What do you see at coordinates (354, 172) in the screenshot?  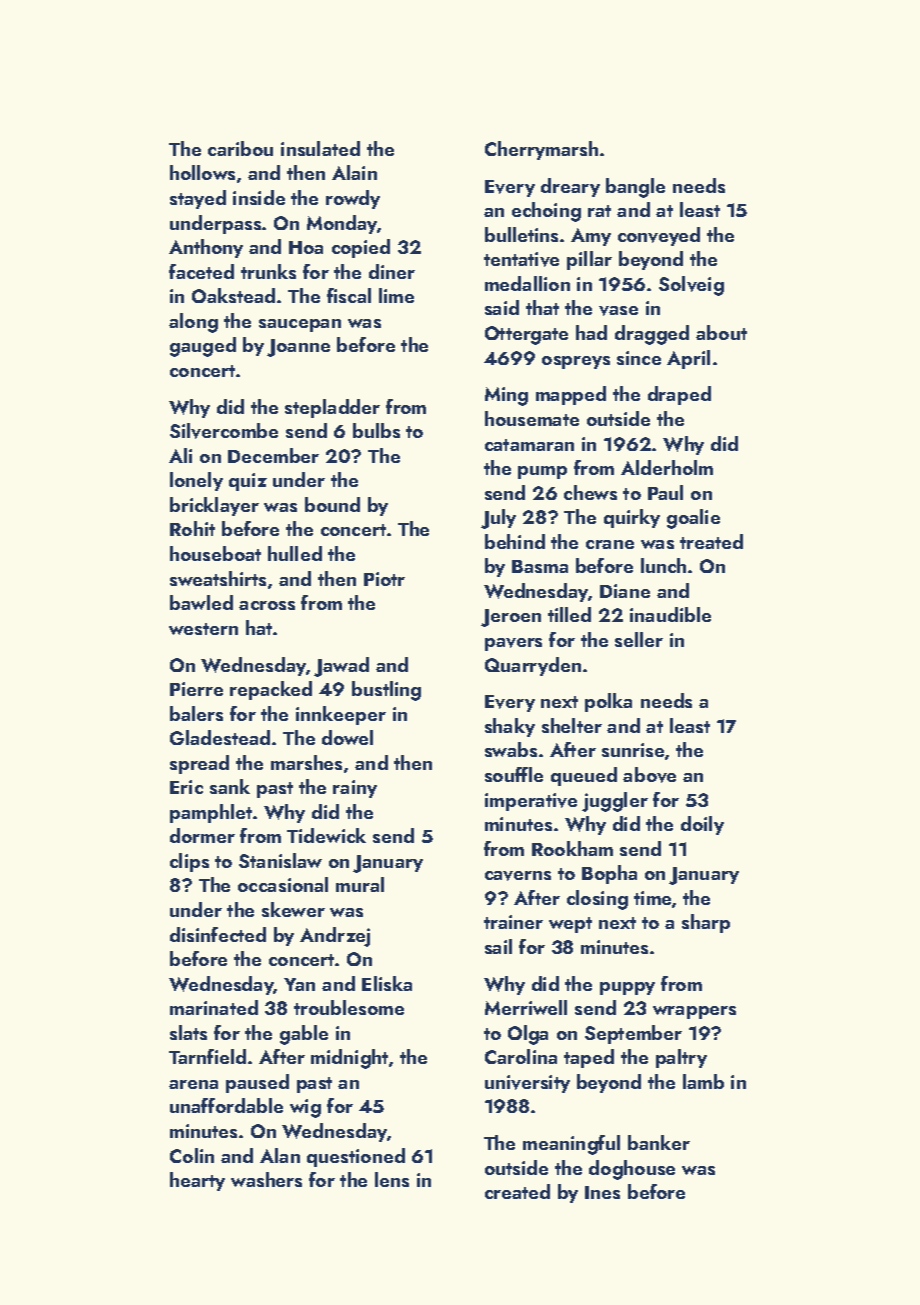 I see `Alain` at bounding box center [354, 172].
